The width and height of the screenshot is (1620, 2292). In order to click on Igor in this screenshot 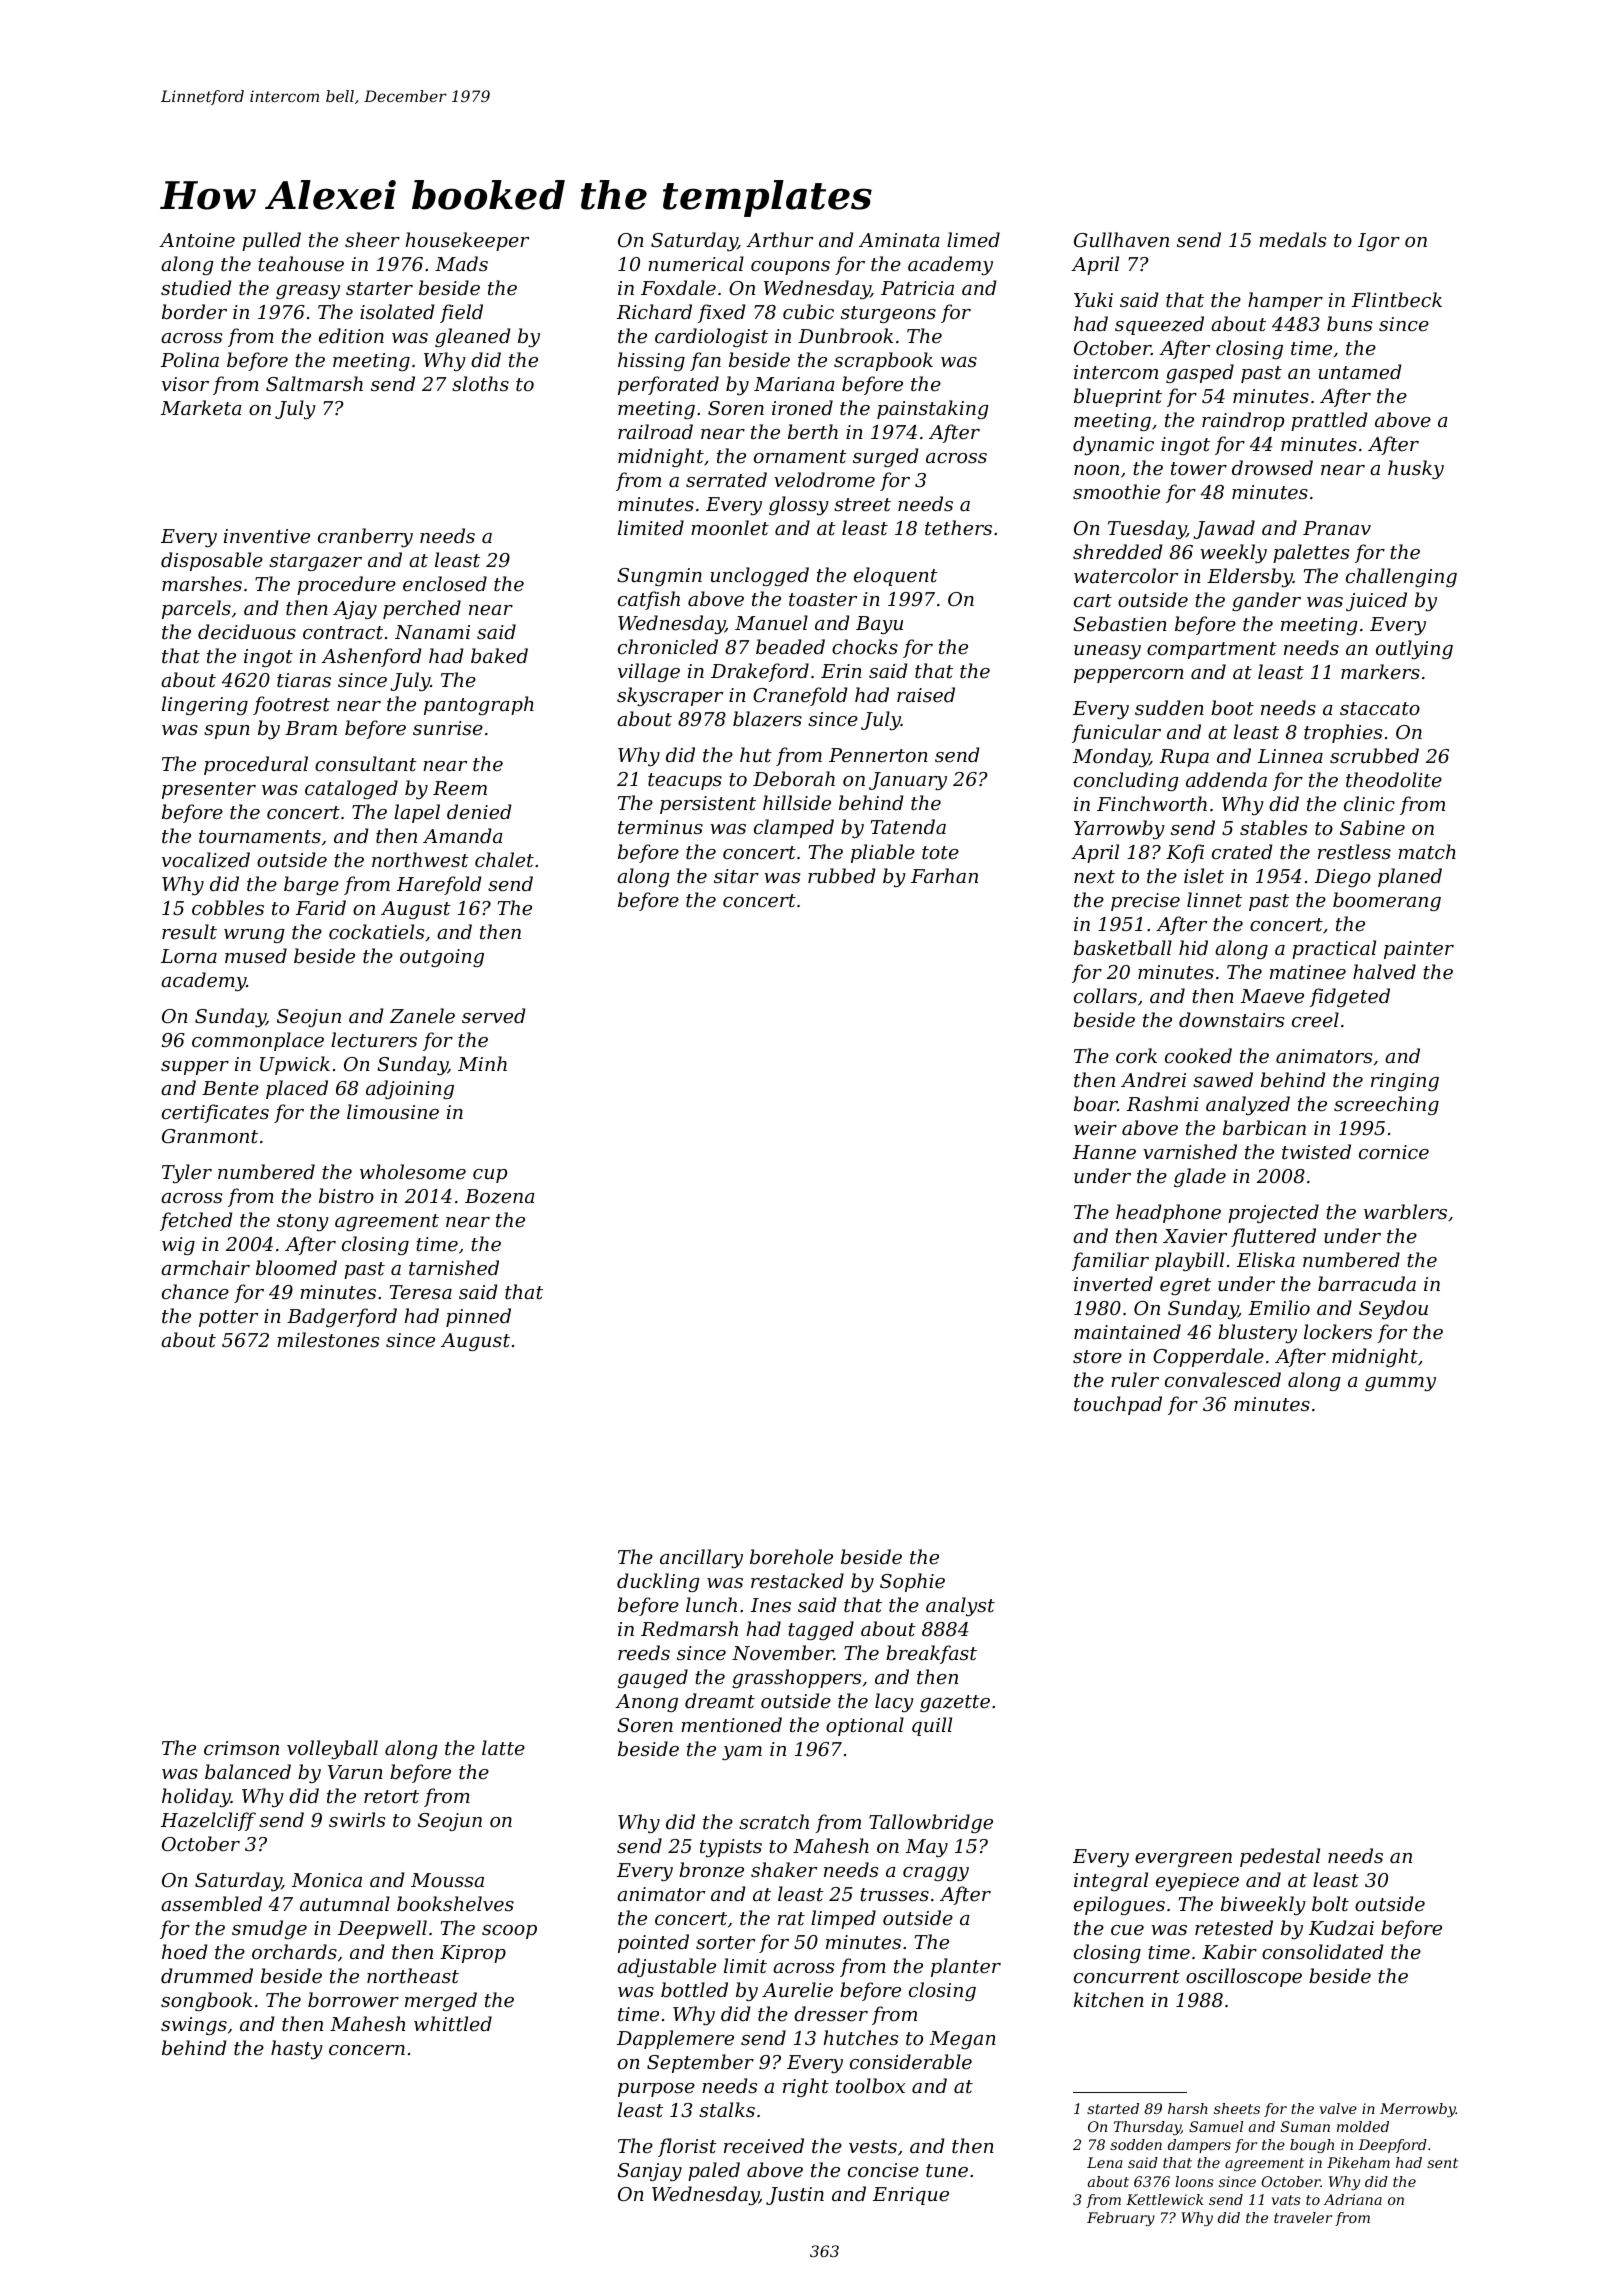, I will do `click(1379, 242)`.
